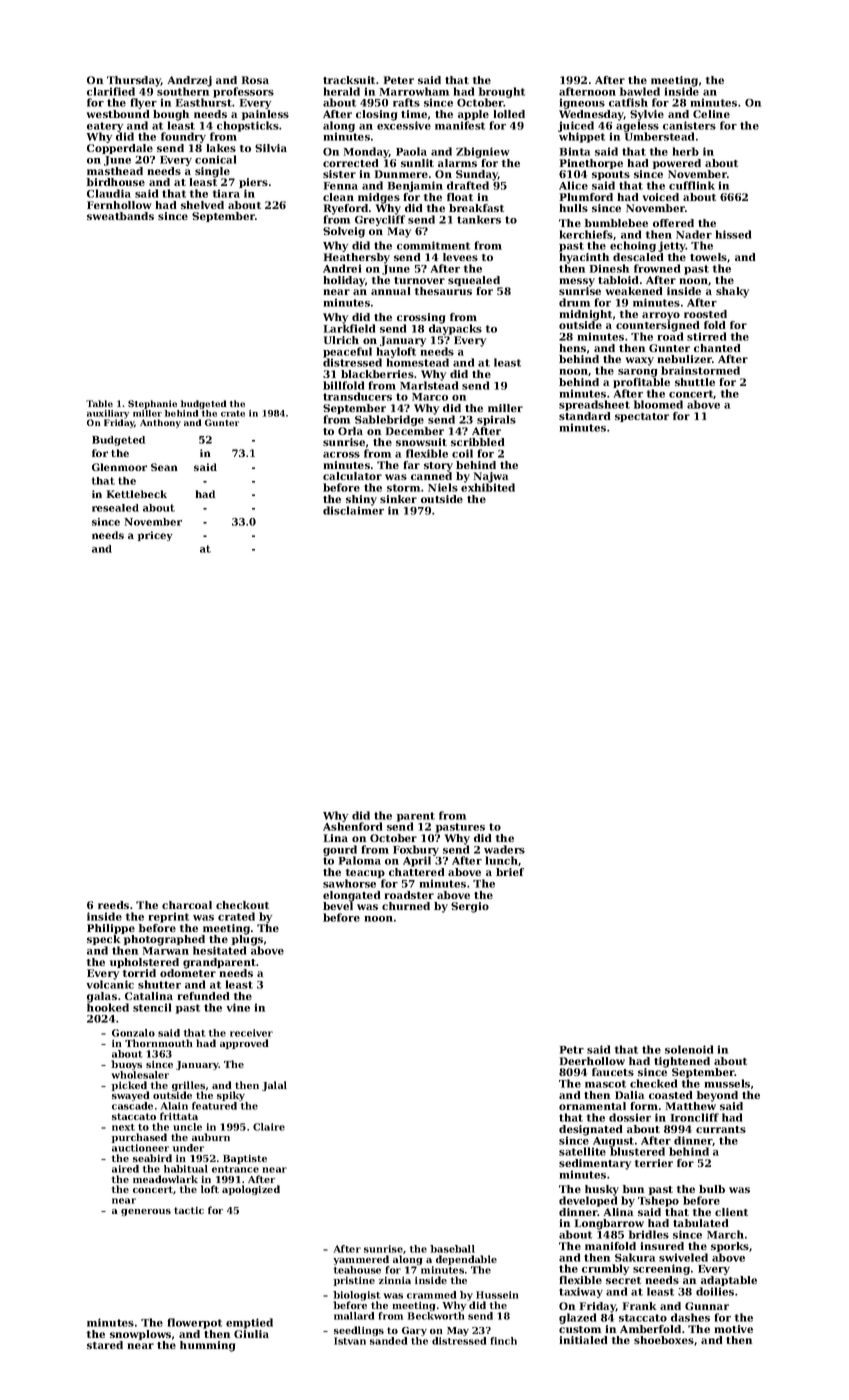 The image size is (849, 1400). I want to click on humming, so click(207, 1346).
